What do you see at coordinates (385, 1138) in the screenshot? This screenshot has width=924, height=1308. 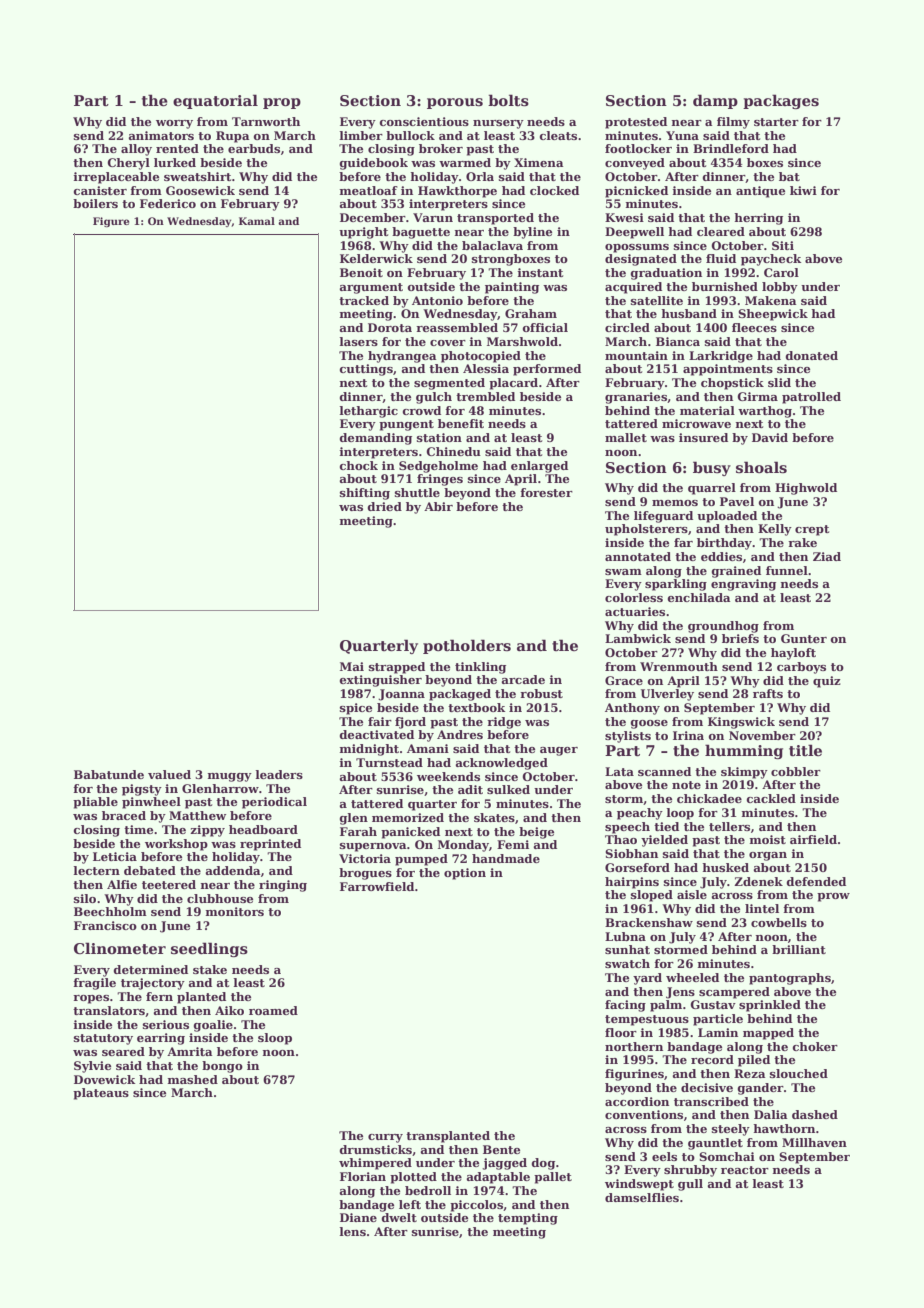 I see `curry` at bounding box center [385, 1138].
